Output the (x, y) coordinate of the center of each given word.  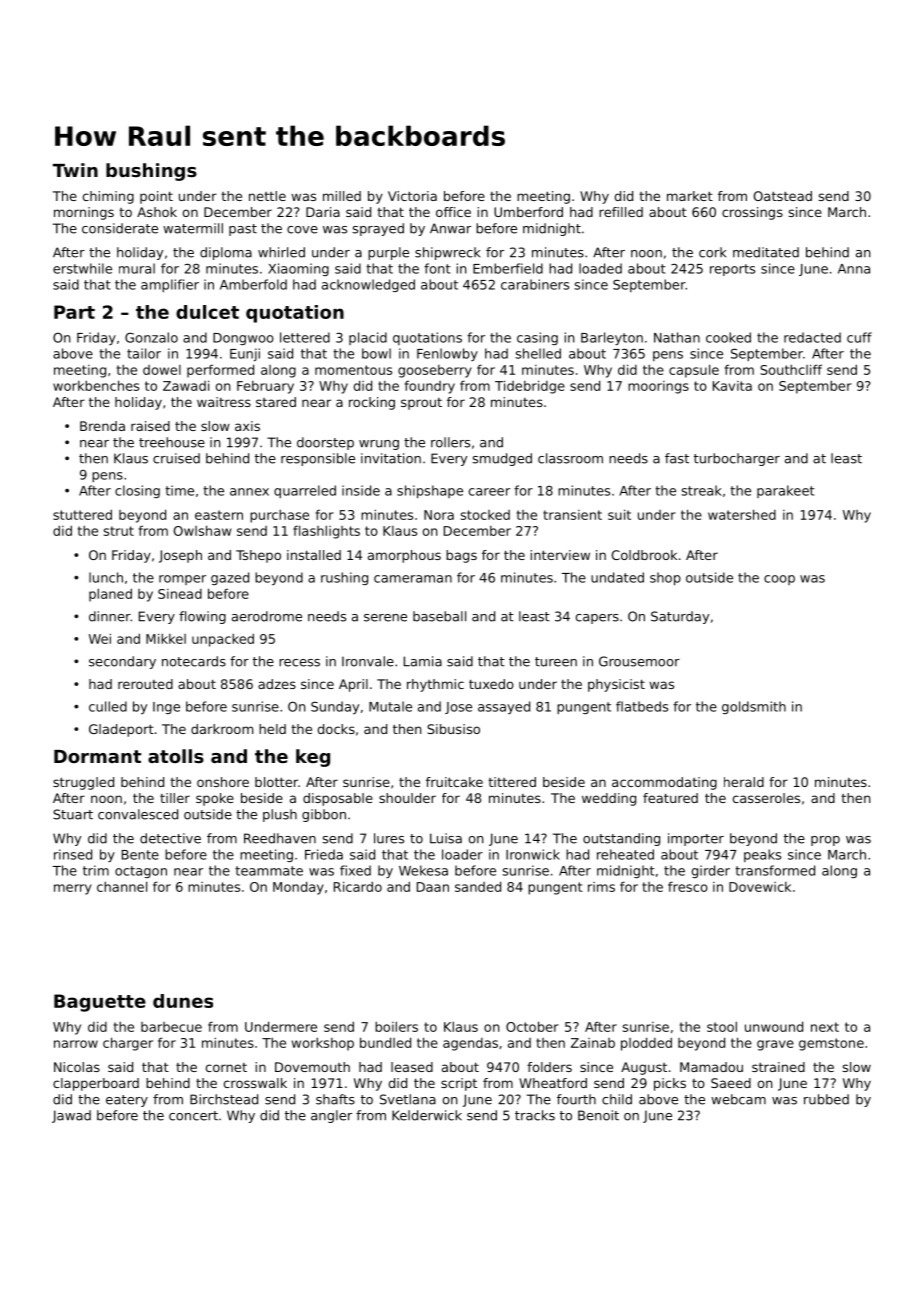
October (532, 1026)
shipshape (430, 492)
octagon (141, 872)
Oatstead (783, 196)
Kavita (732, 386)
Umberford (528, 212)
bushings (151, 172)
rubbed (826, 1099)
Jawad (71, 1116)
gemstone (831, 1044)
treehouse (172, 442)
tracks (535, 1115)
